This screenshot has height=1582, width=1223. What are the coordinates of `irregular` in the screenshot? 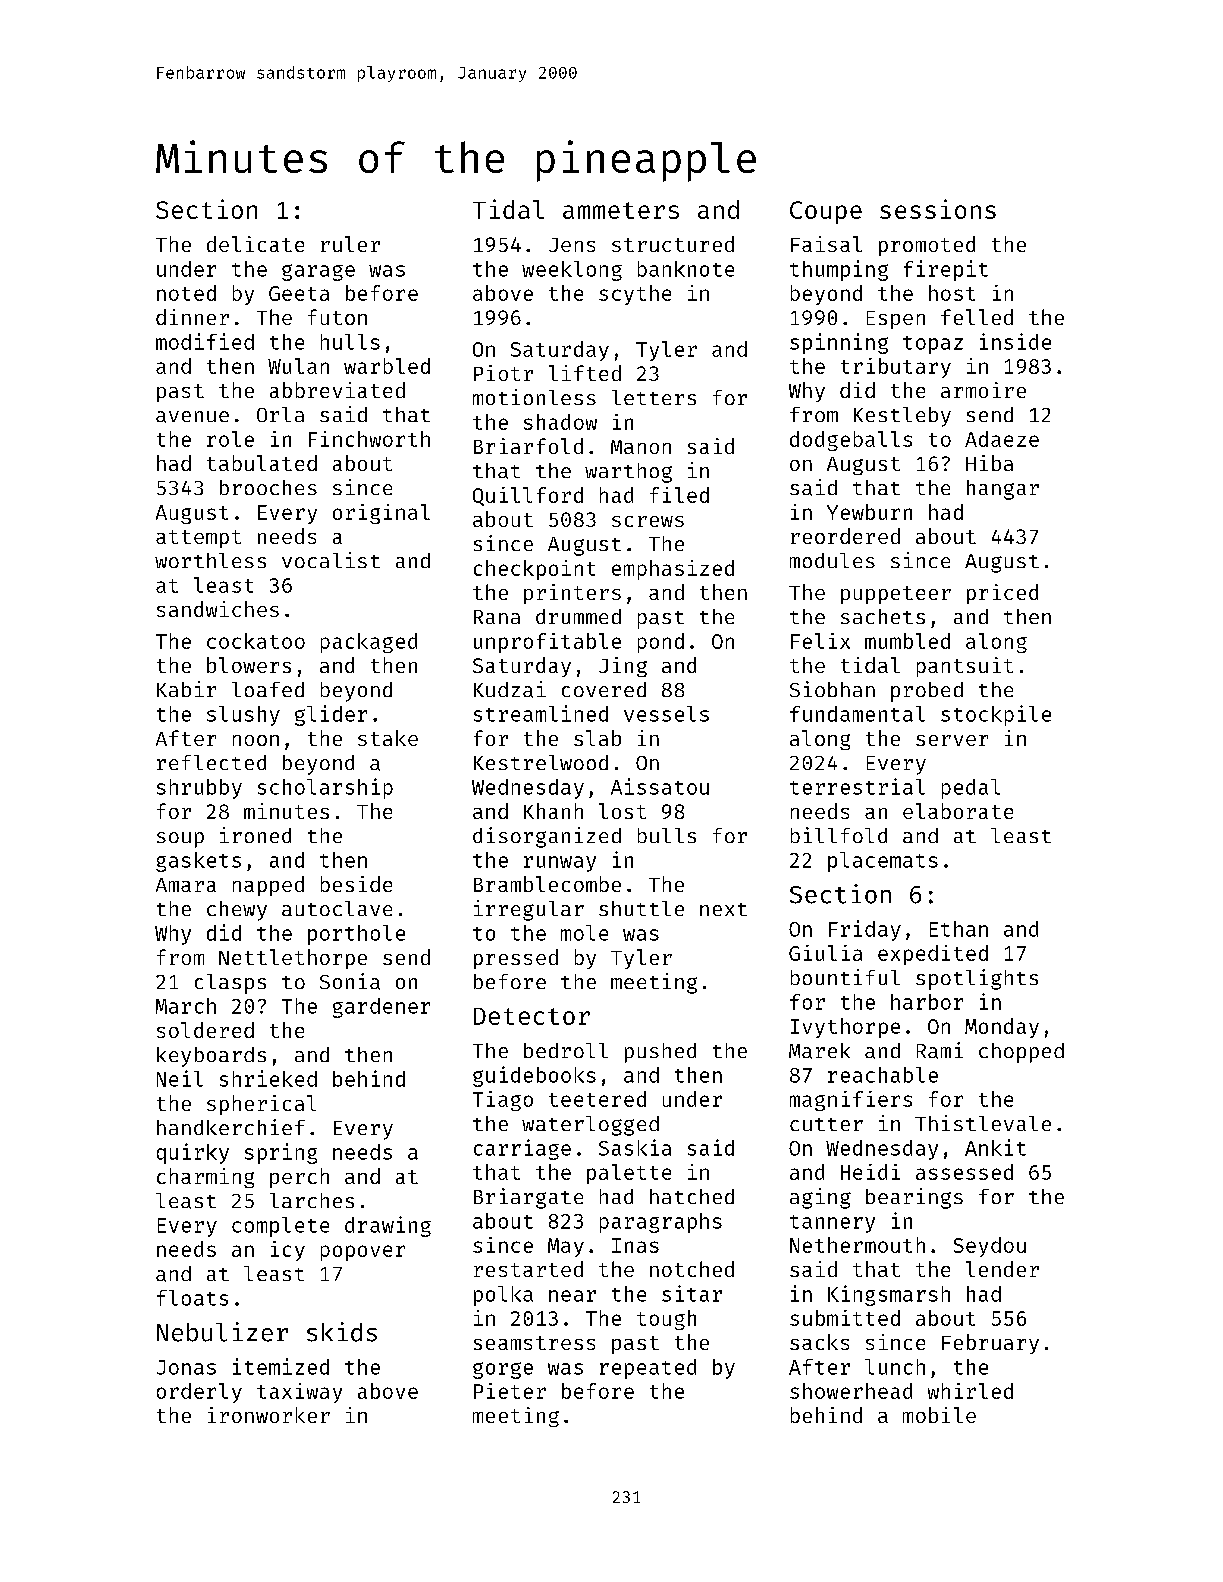 It's located at (529, 910).
